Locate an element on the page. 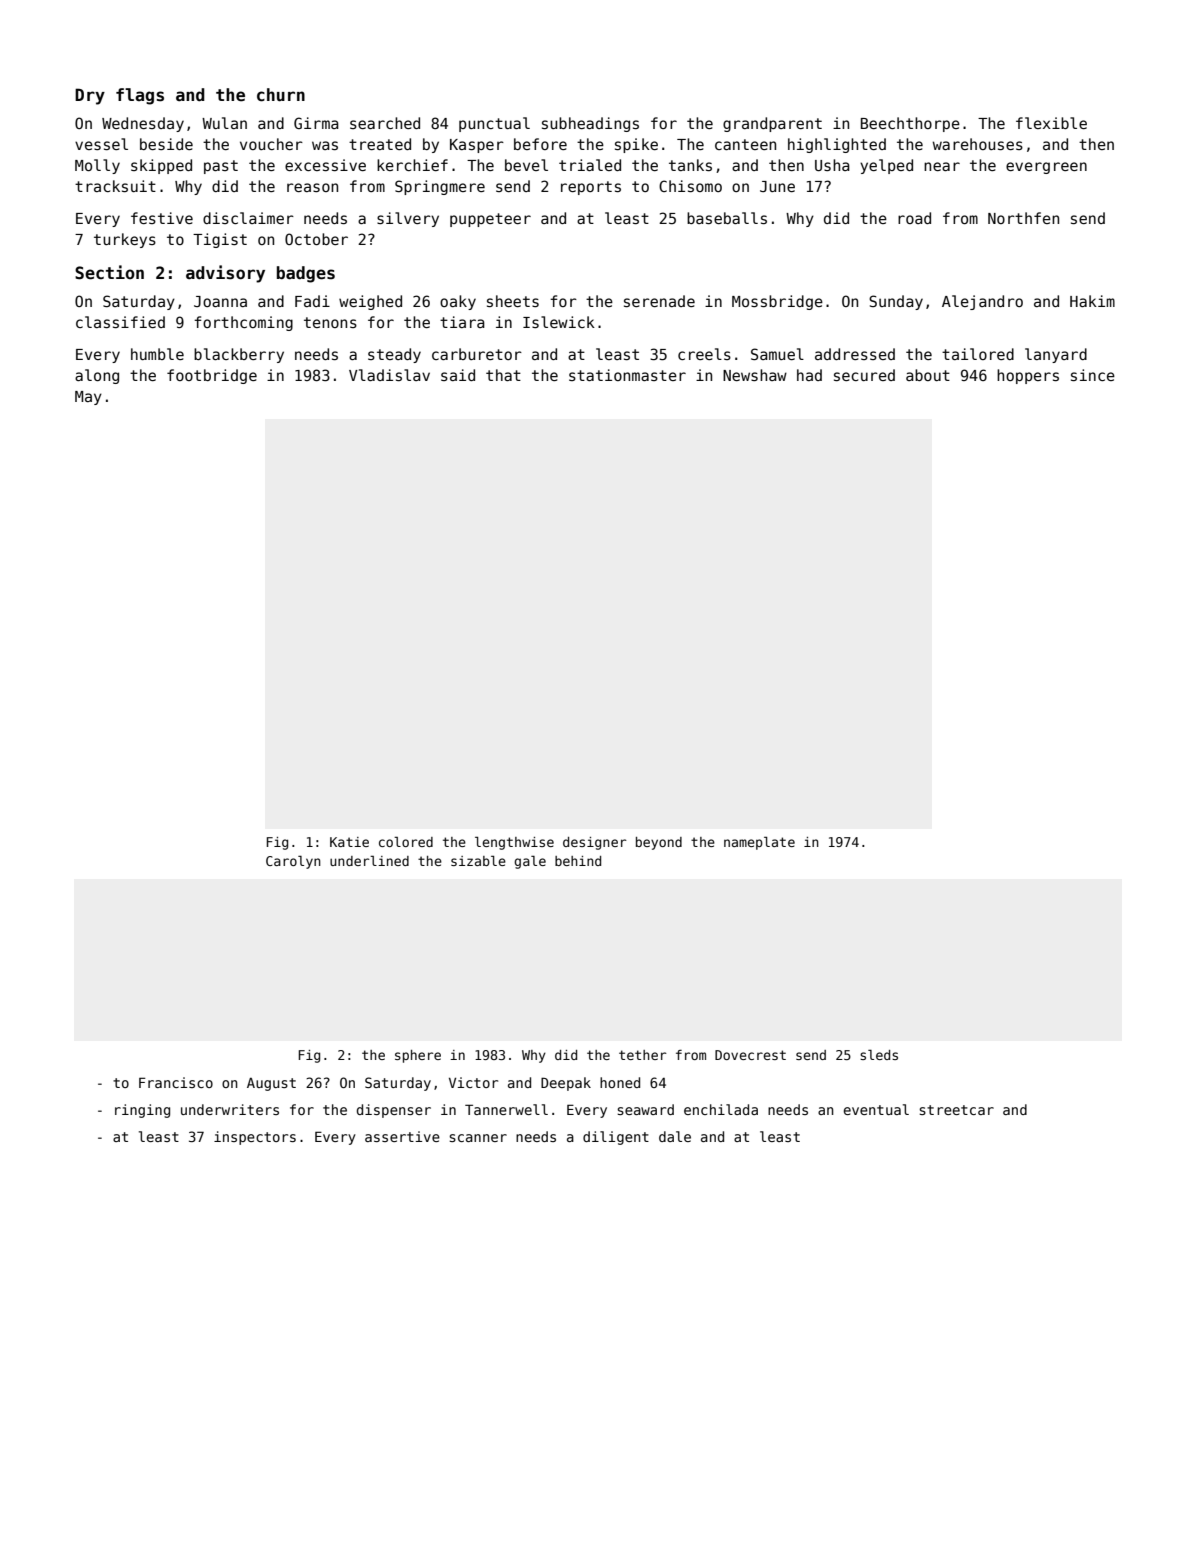 This page has height=1549, width=1197. flexible is located at coordinates (1051, 123).
